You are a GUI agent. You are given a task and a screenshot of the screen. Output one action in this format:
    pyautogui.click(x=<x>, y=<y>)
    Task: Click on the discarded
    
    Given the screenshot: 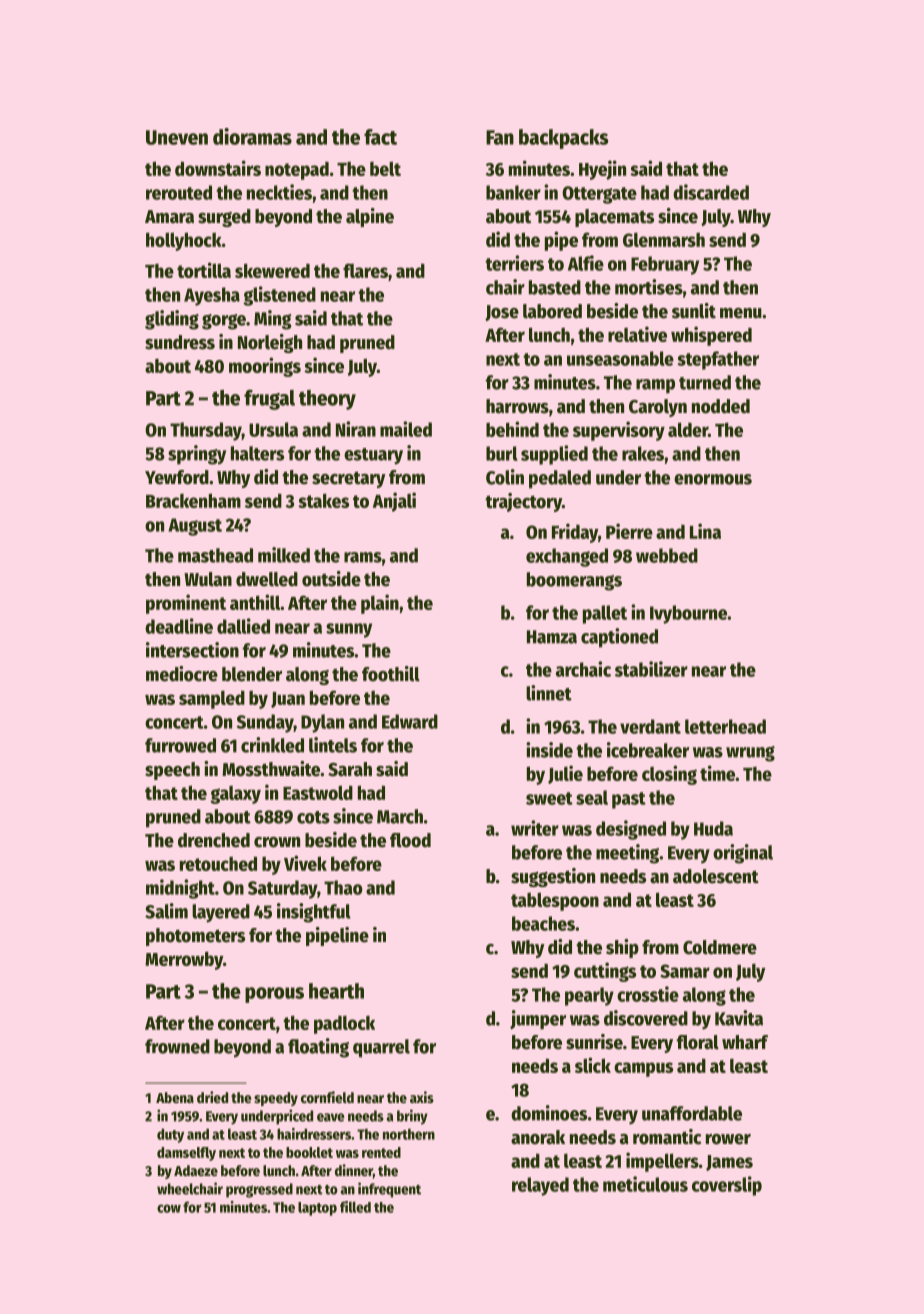 What is the action you would take?
    pyautogui.click(x=711, y=192)
